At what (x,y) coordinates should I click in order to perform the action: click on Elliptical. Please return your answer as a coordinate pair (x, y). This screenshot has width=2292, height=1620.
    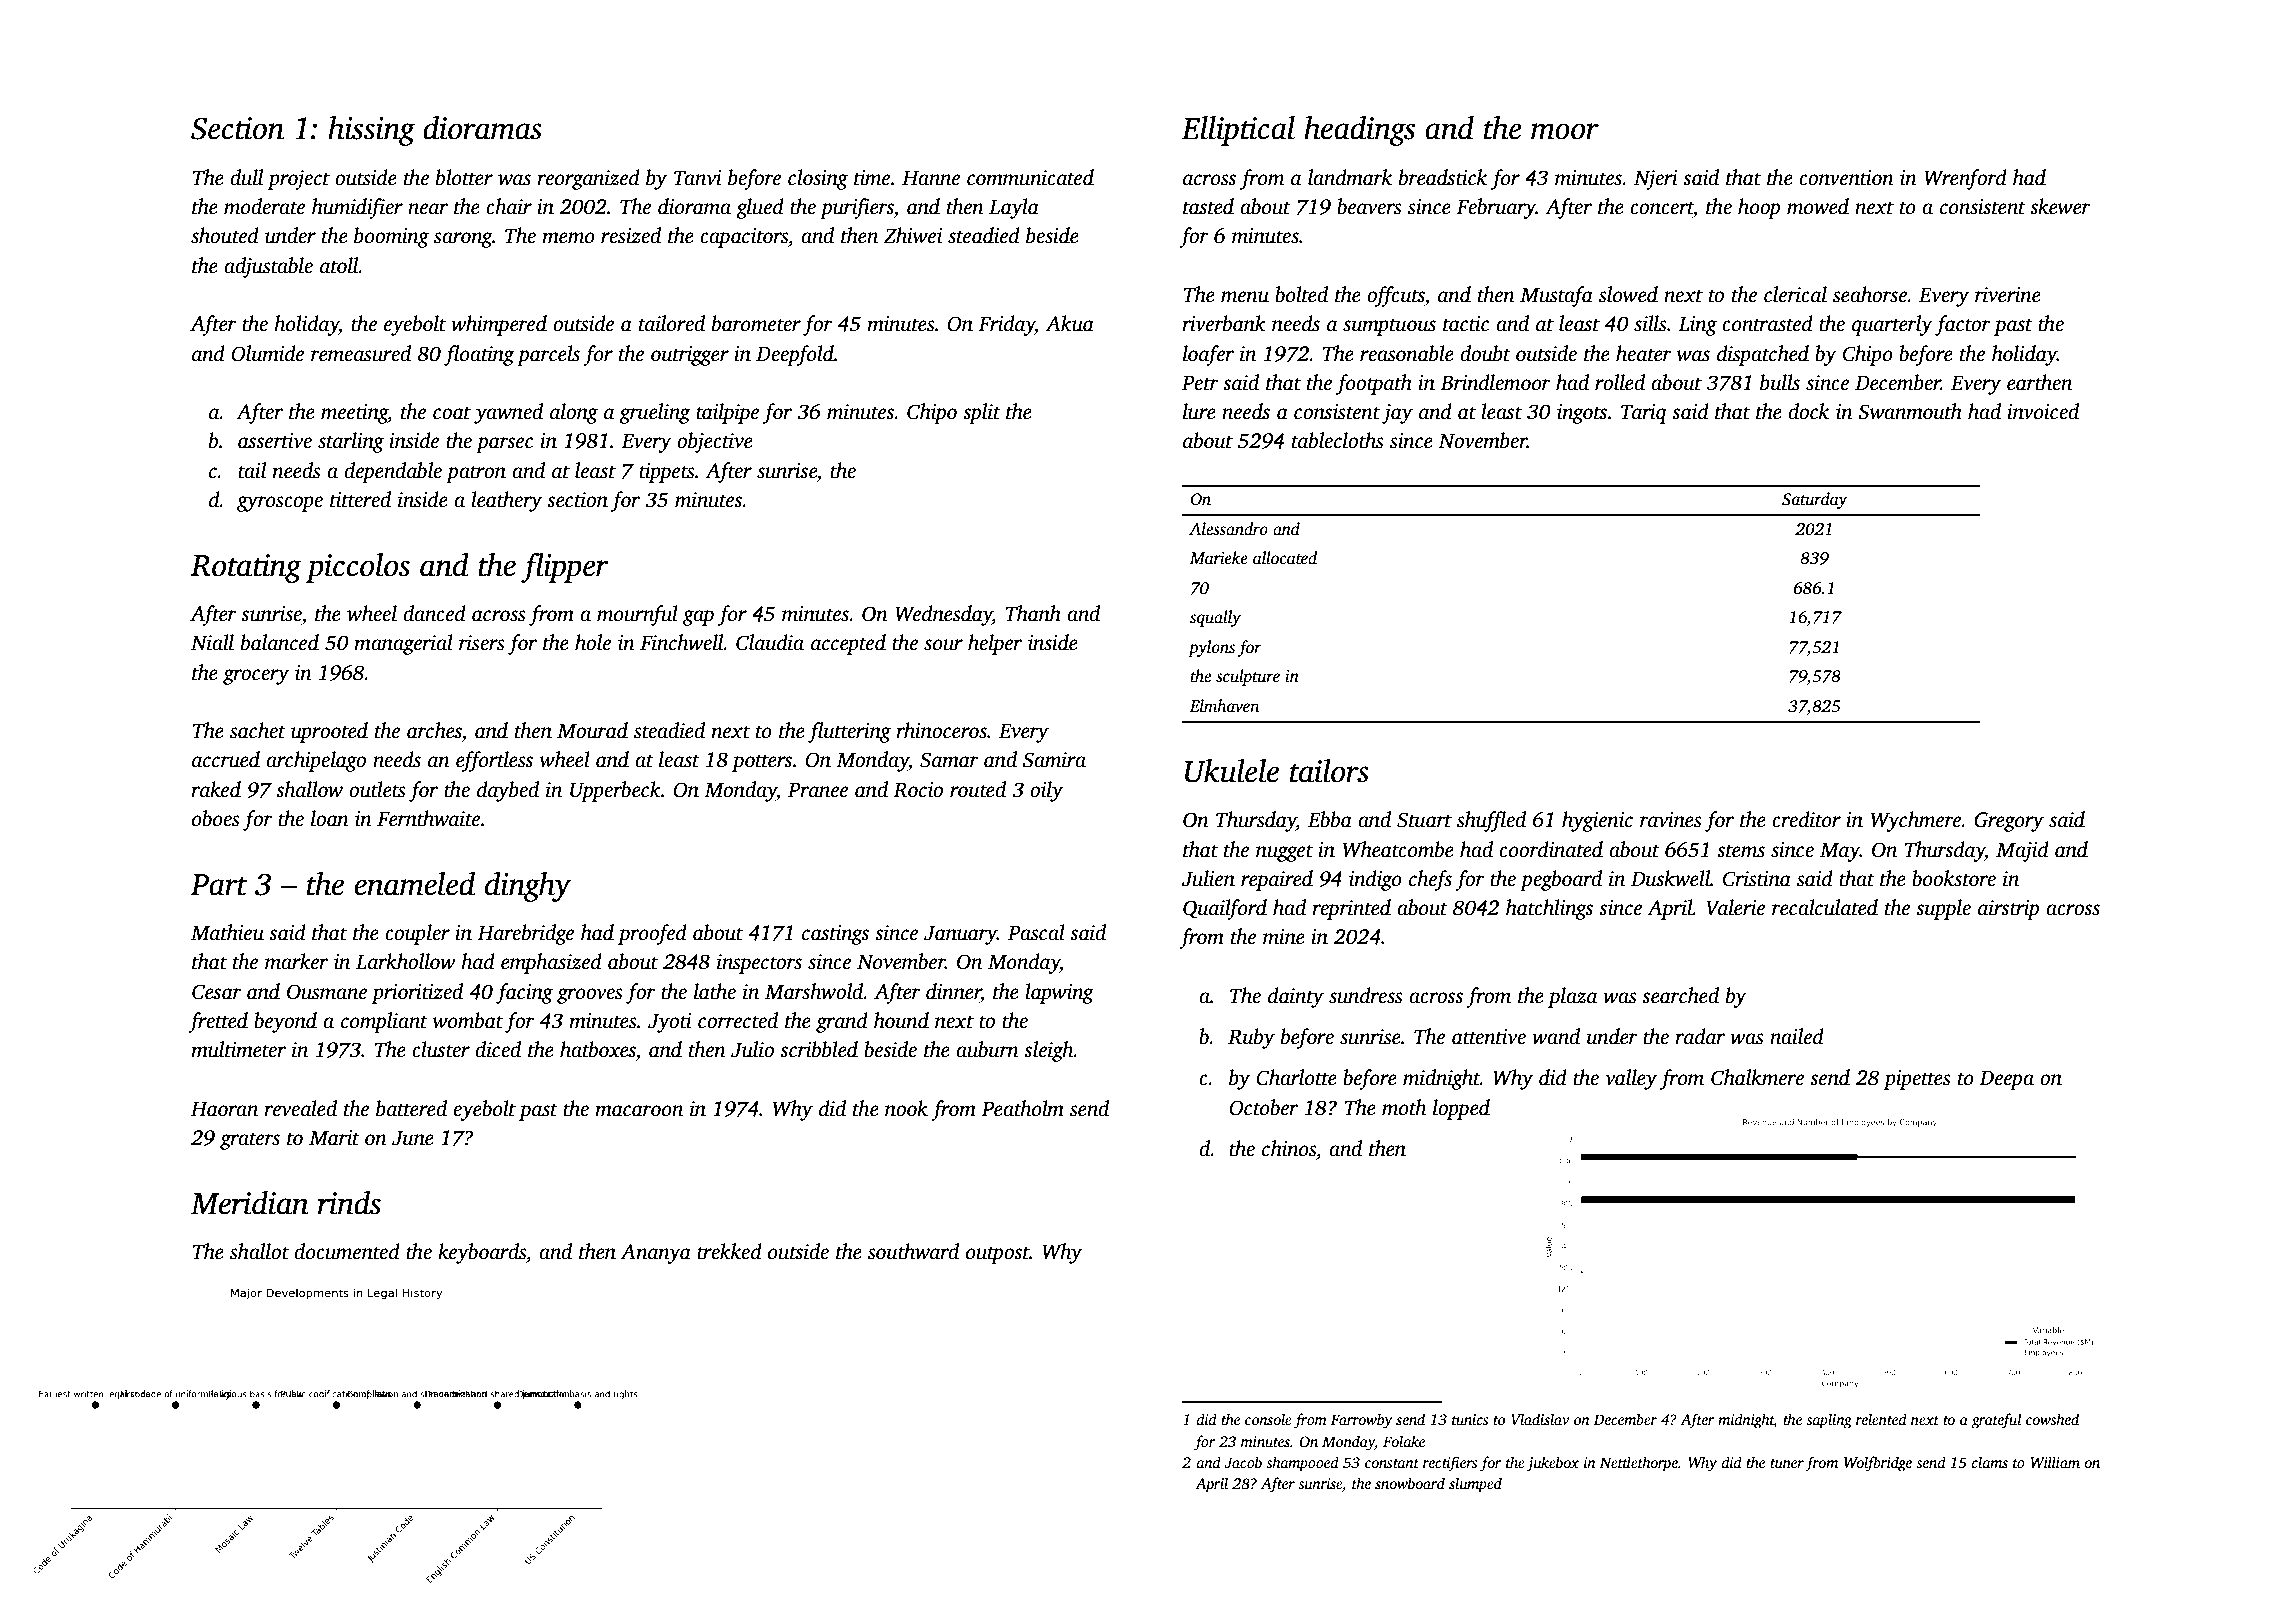
    Looking at the image, I should click on (1238, 131).
